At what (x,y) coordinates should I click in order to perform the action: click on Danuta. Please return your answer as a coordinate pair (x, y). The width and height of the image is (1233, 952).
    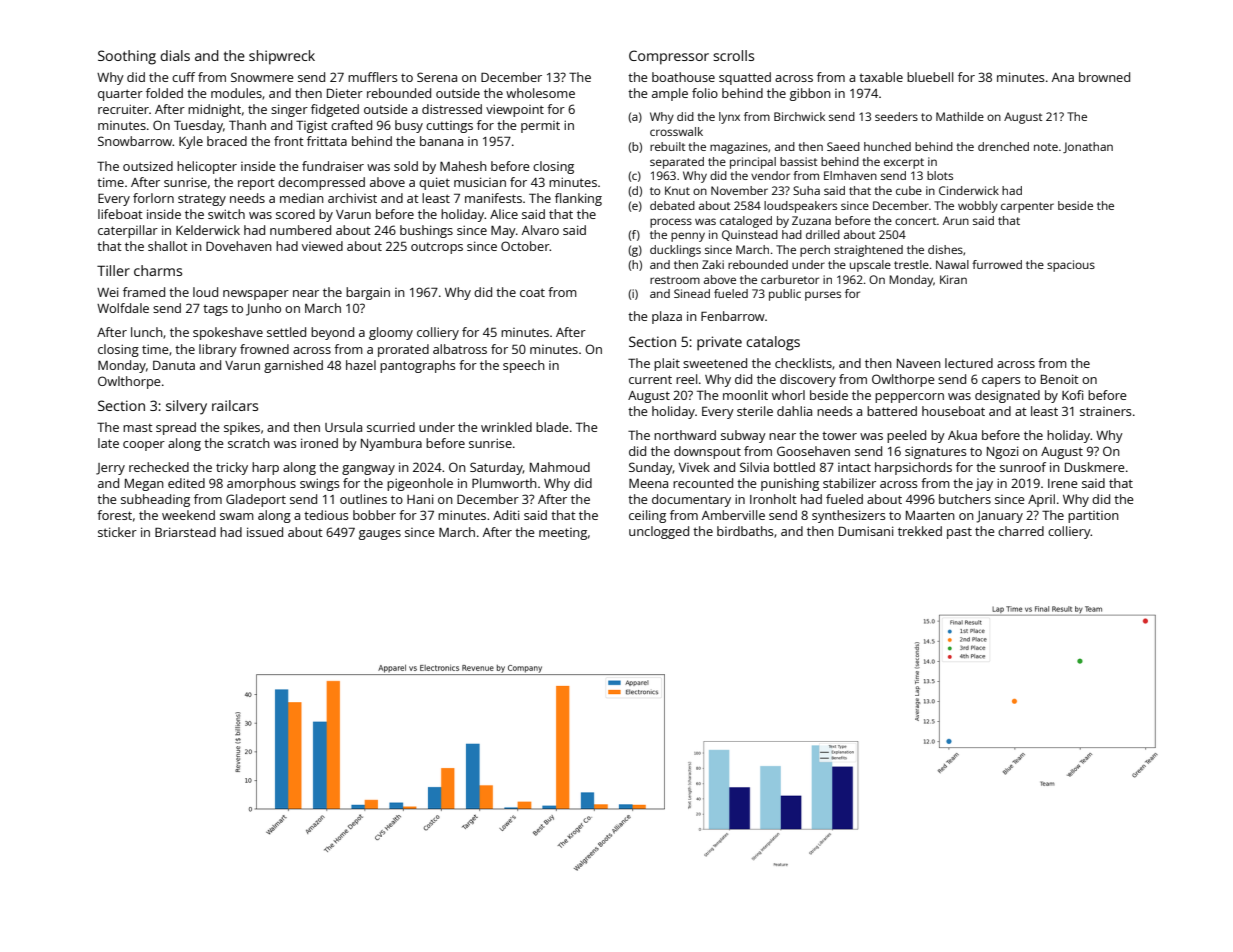
    Looking at the image, I should click on (174, 365).
